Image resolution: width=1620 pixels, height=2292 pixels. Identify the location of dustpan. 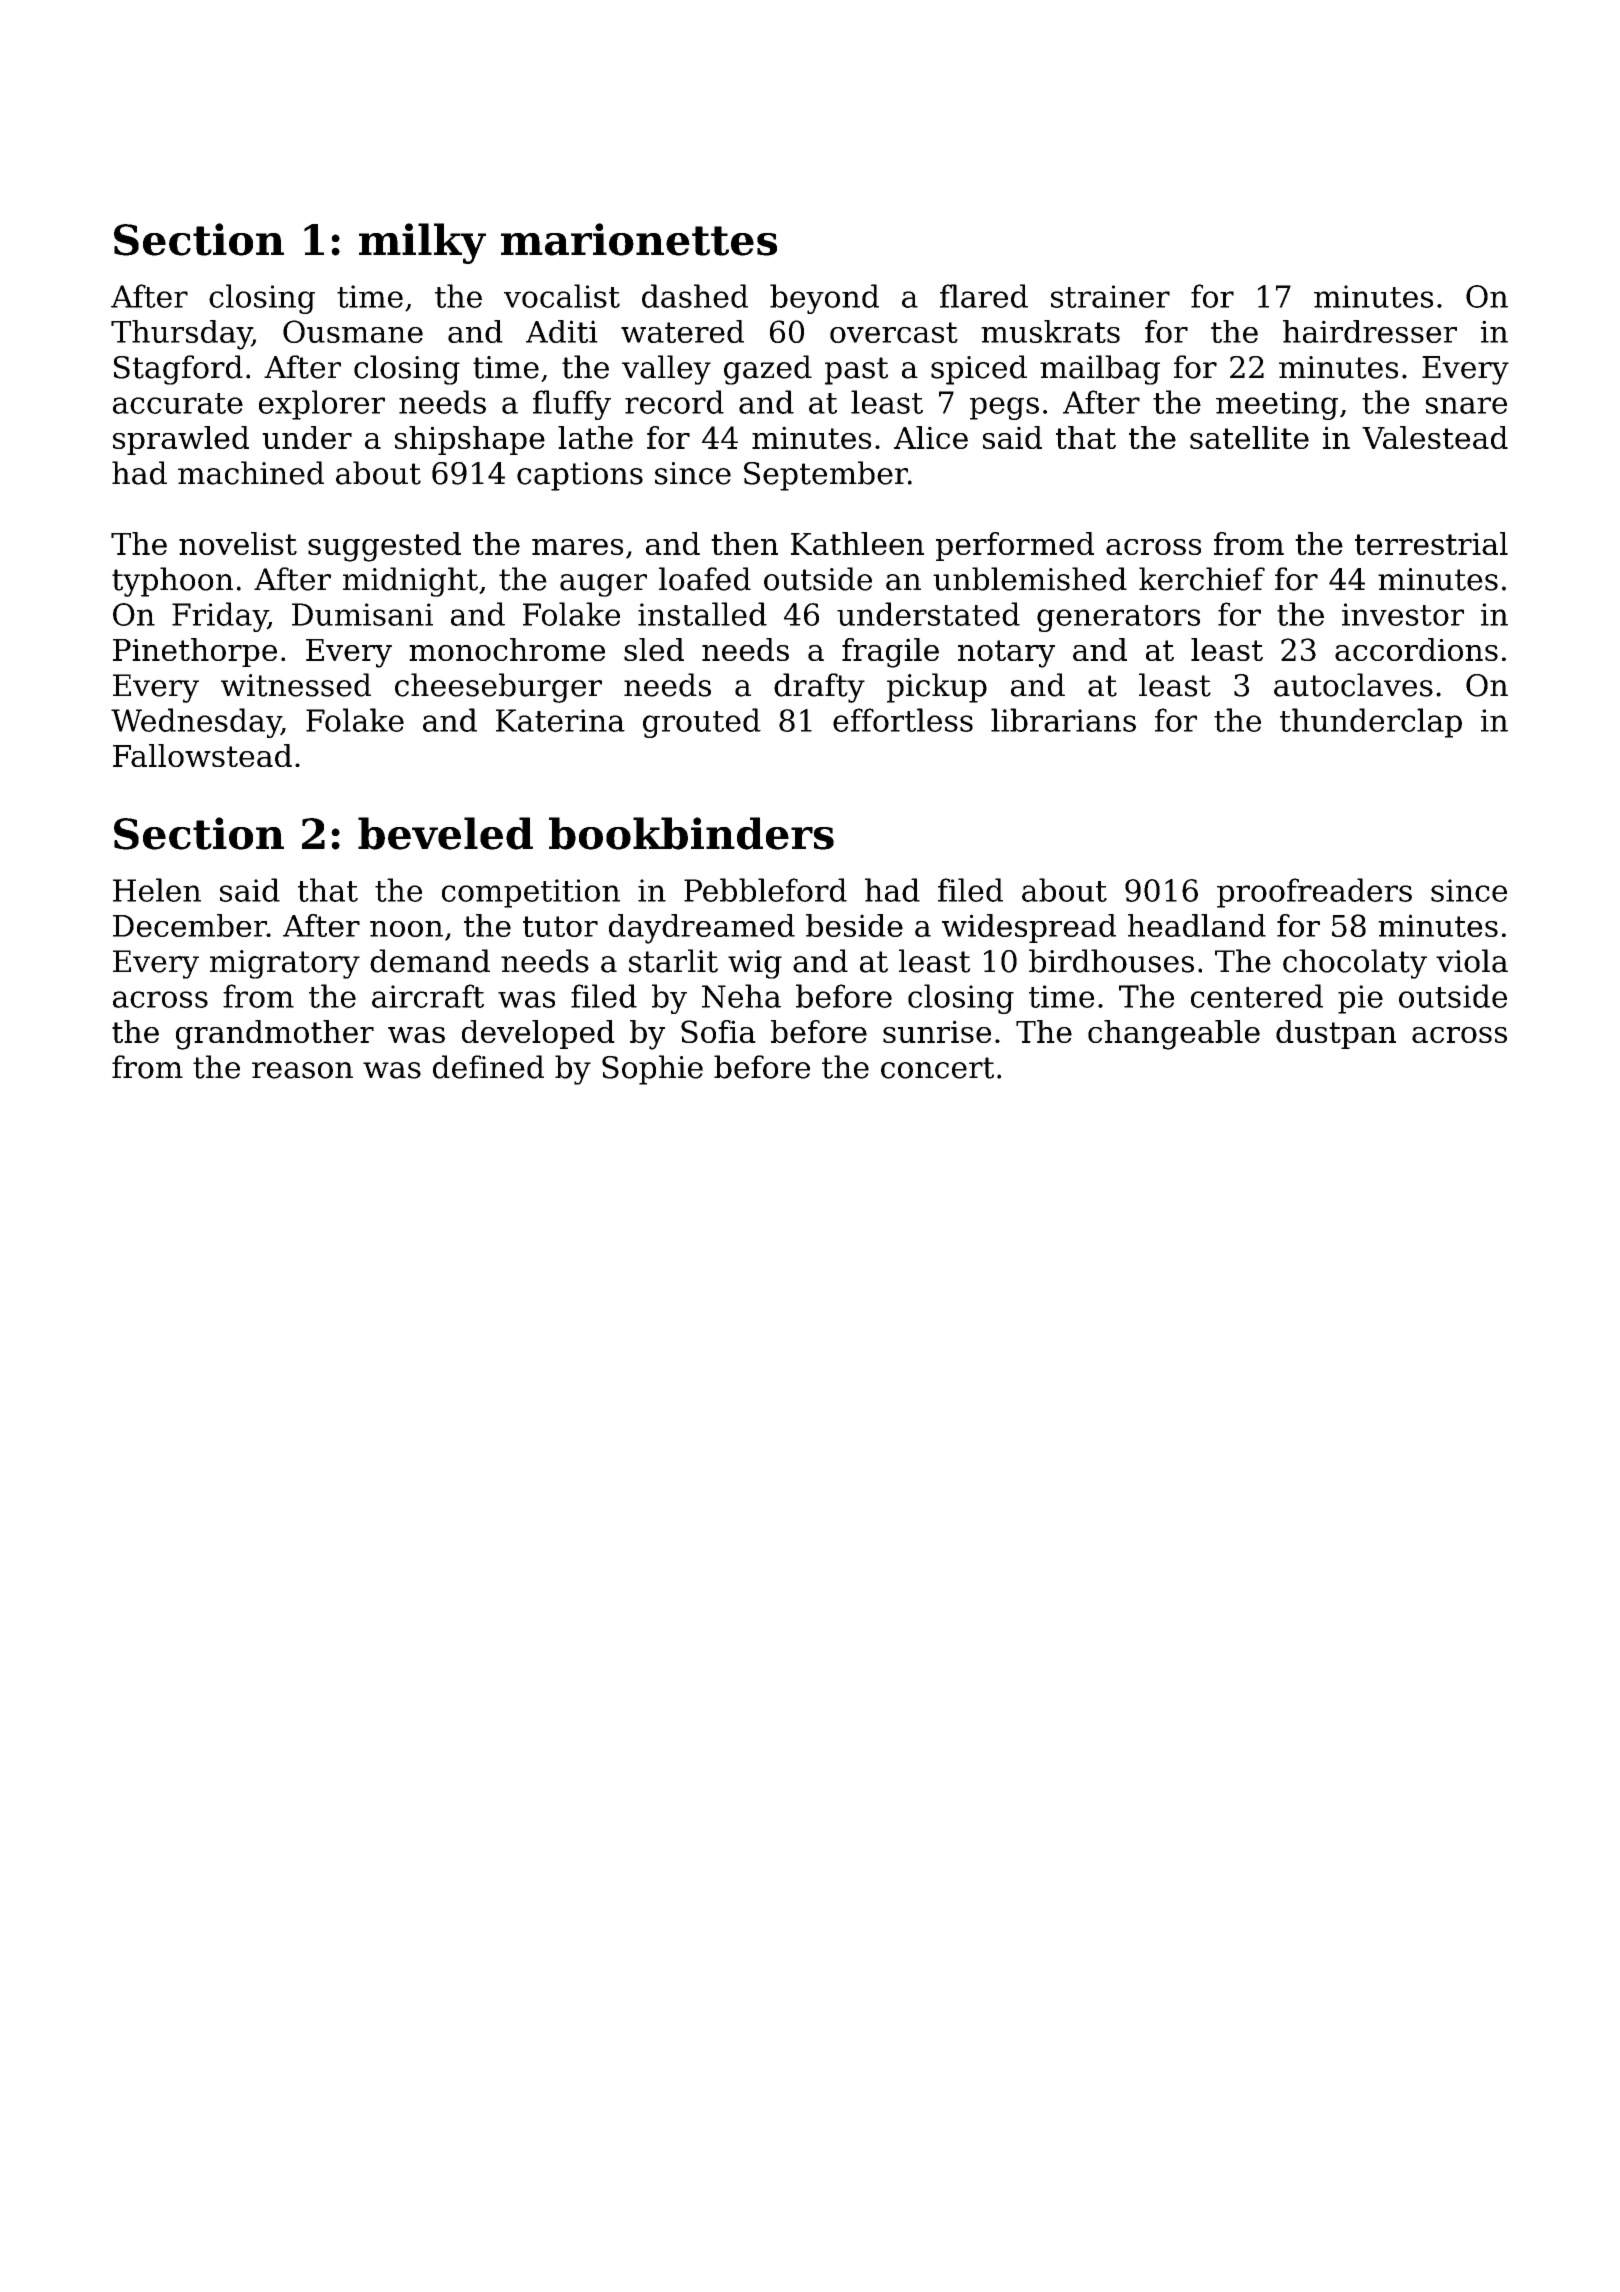
(1336, 1034).
